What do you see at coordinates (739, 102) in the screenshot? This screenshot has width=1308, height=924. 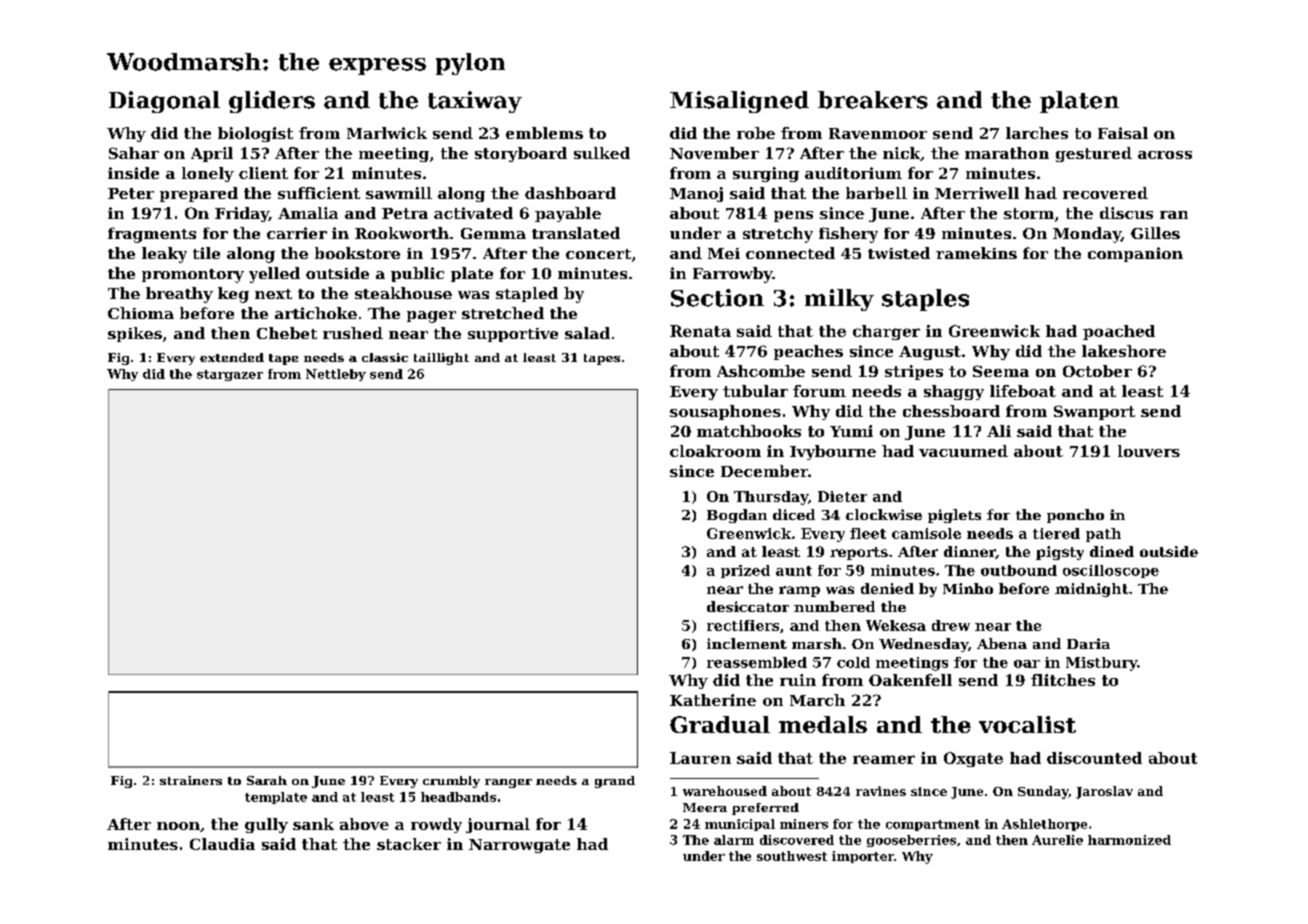 I see `Misaligned` at bounding box center [739, 102].
